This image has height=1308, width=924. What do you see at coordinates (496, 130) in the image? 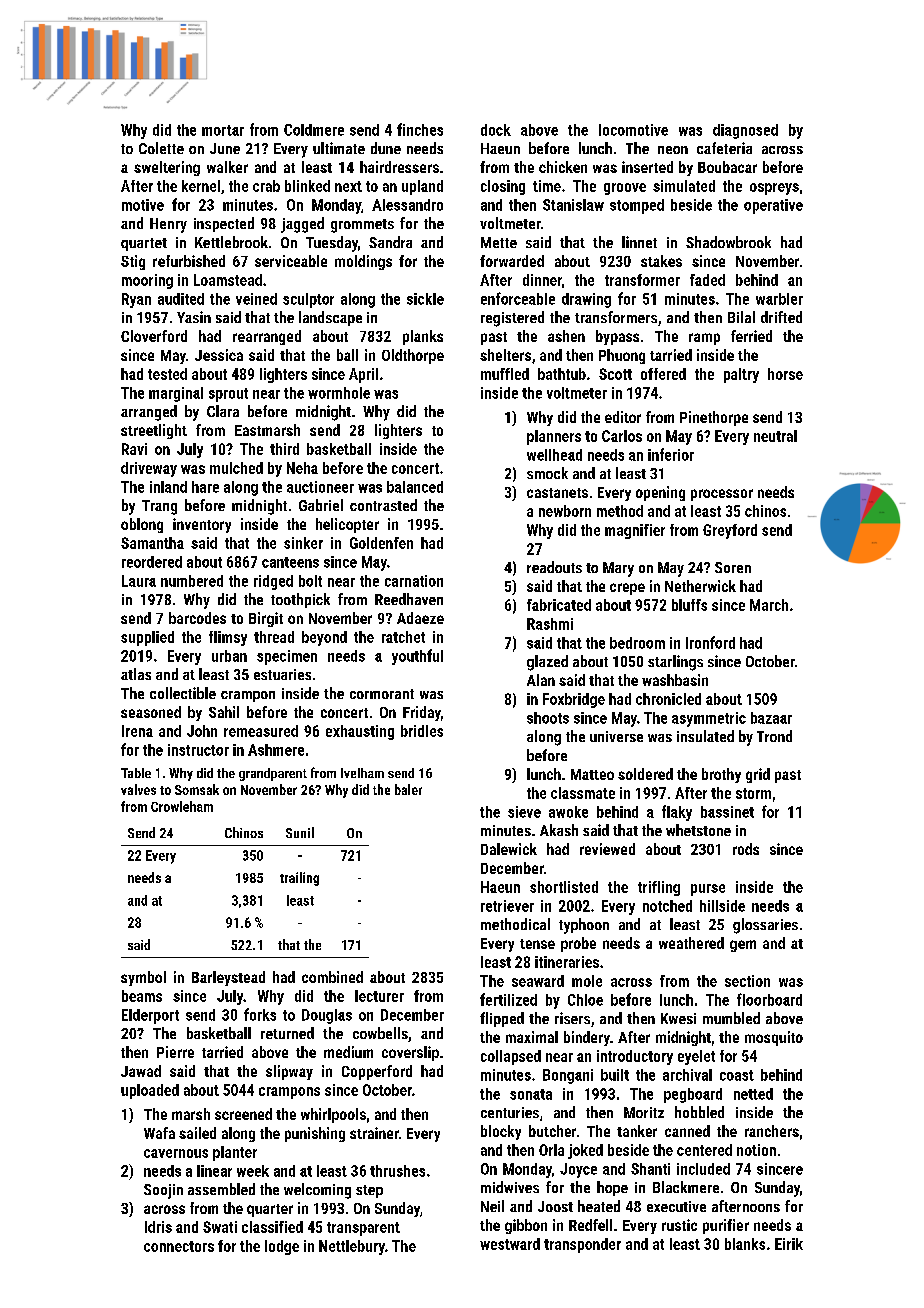
I see `dock` at bounding box center [496, 130].
